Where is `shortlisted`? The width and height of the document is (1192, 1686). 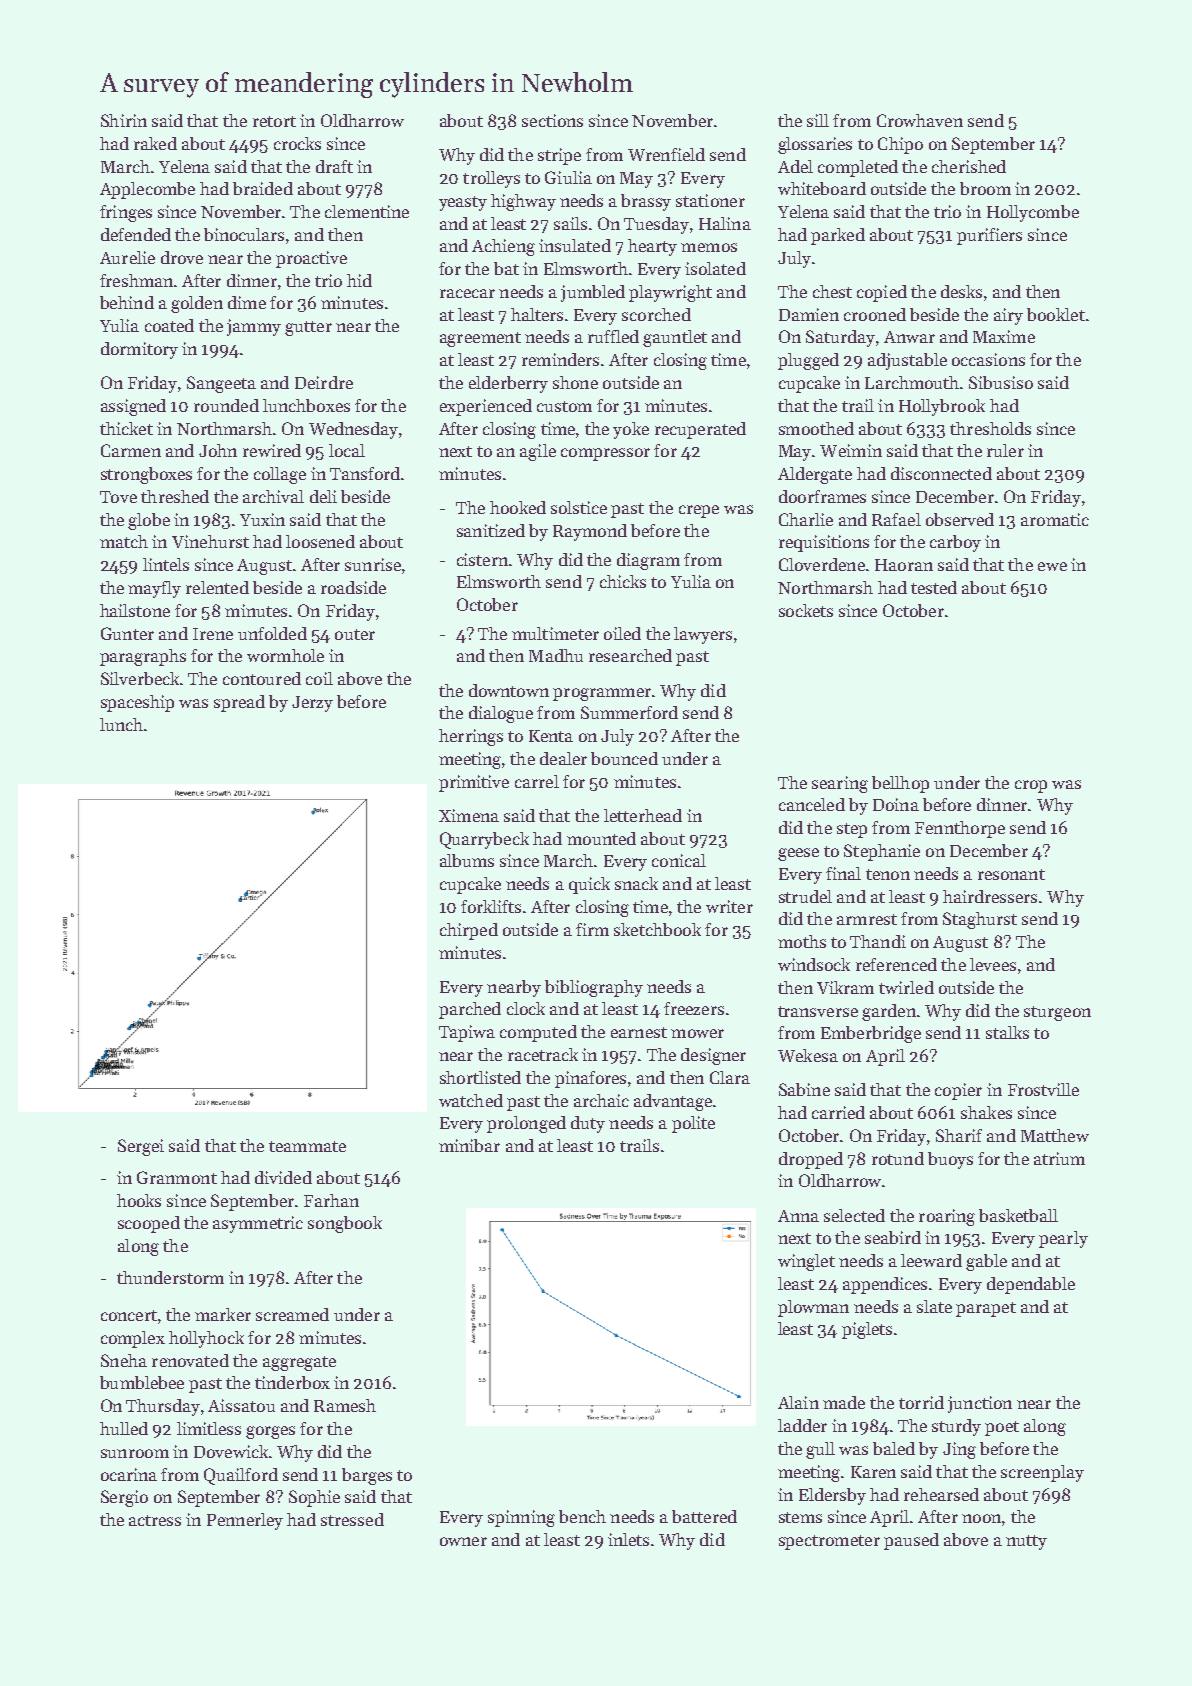
shortlisted is located at coordinates (480, 1077).
